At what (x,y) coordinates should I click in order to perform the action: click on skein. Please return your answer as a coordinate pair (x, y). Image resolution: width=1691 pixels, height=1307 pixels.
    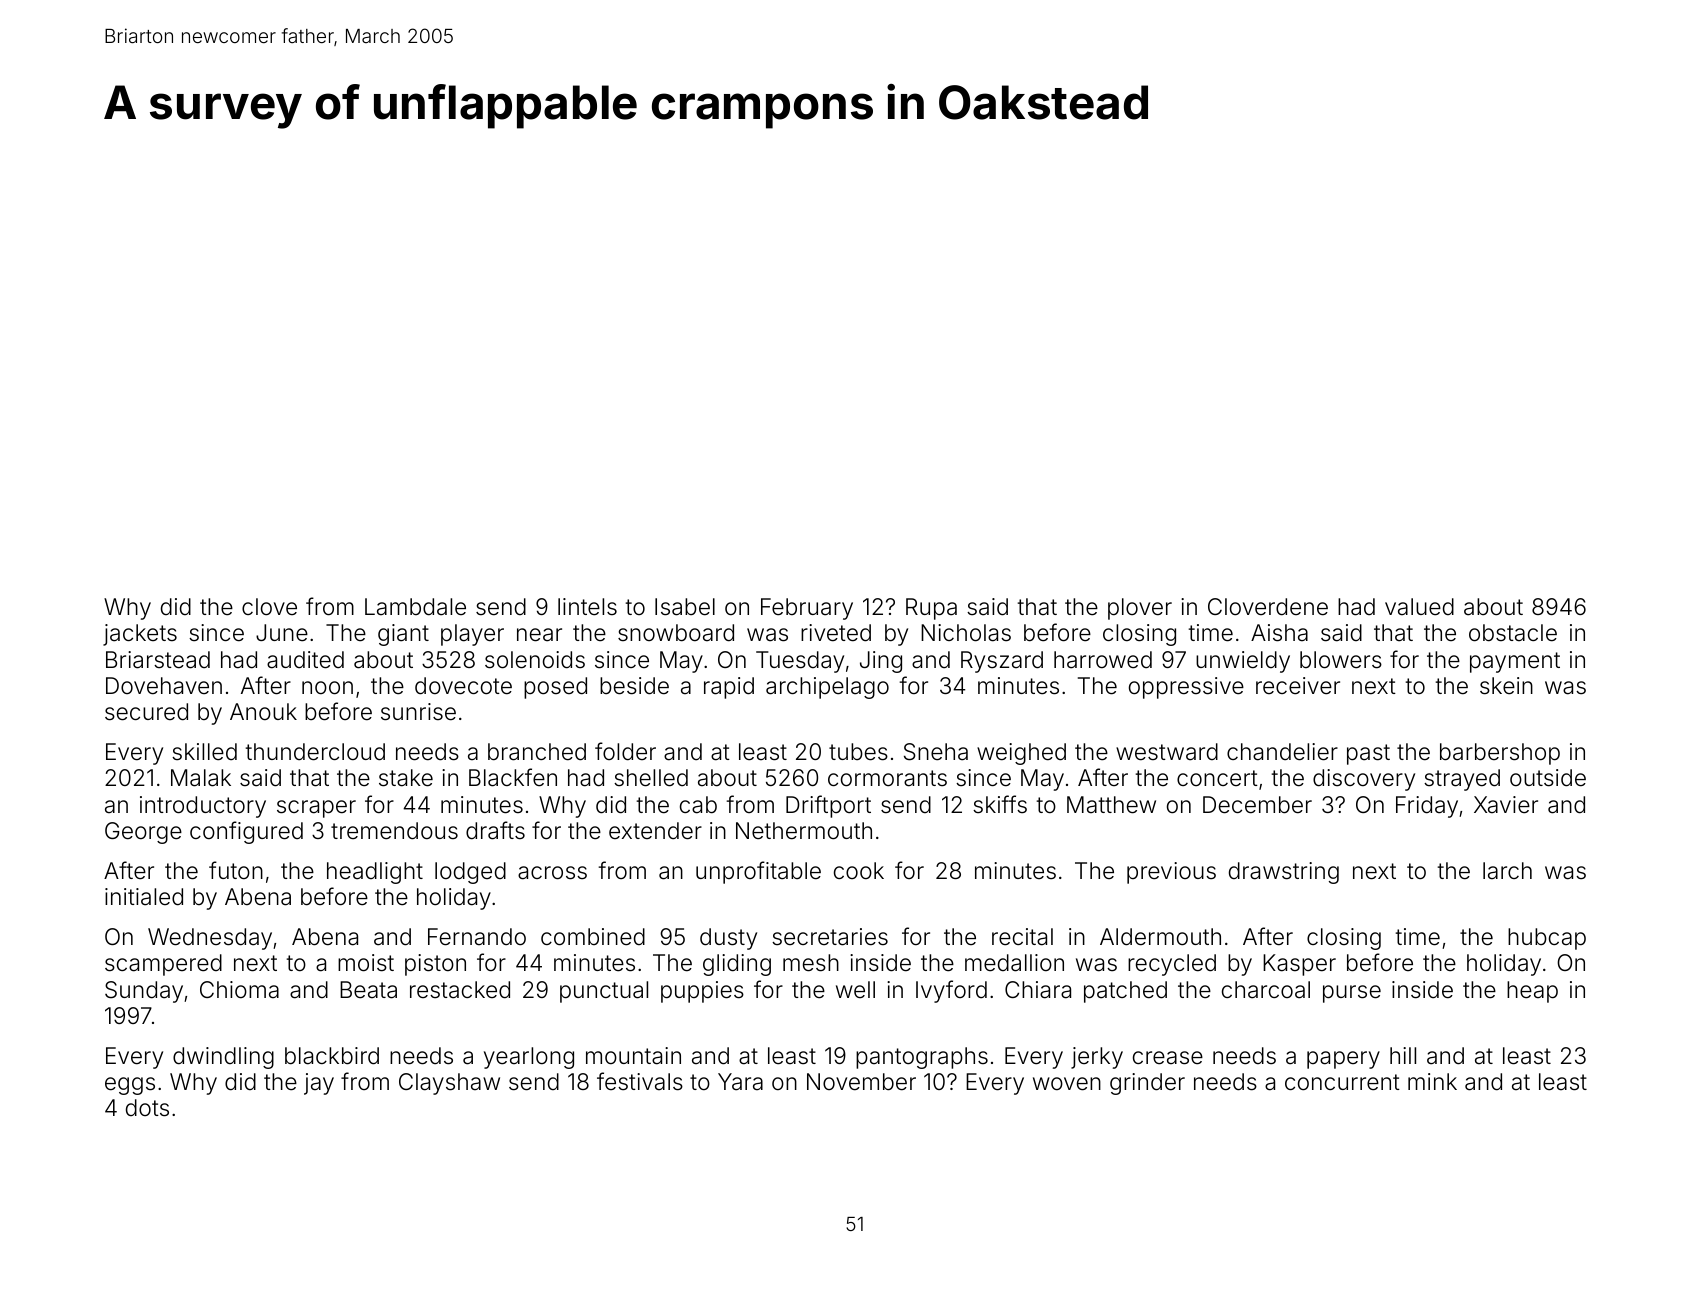
    Looking at the image, I should click on (1506, 686).
